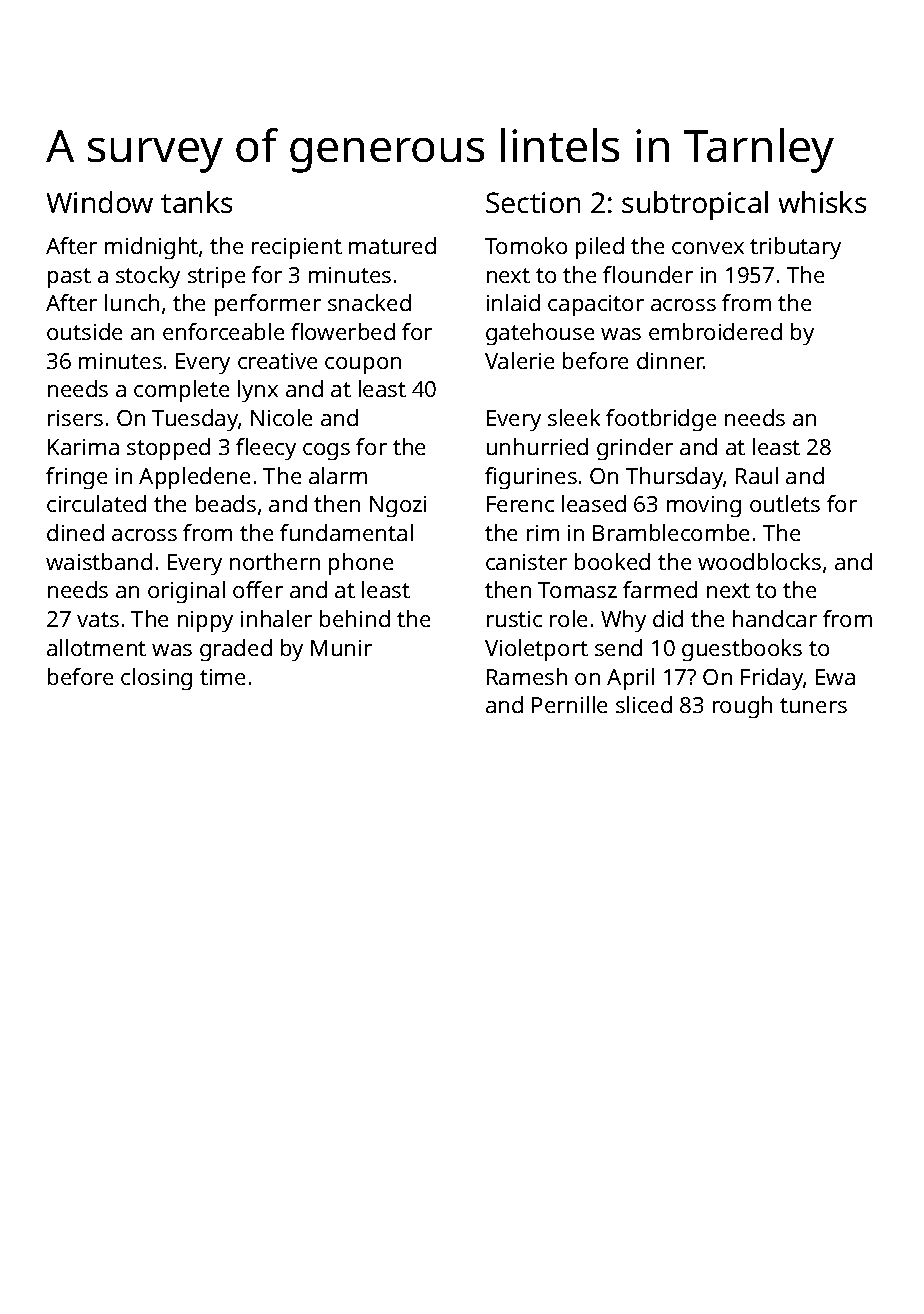 The height and width of the page is (1314, 924). What do you see at coordinates (186, 592) in the page?
I see `original` at bounding box center [186, 592].
